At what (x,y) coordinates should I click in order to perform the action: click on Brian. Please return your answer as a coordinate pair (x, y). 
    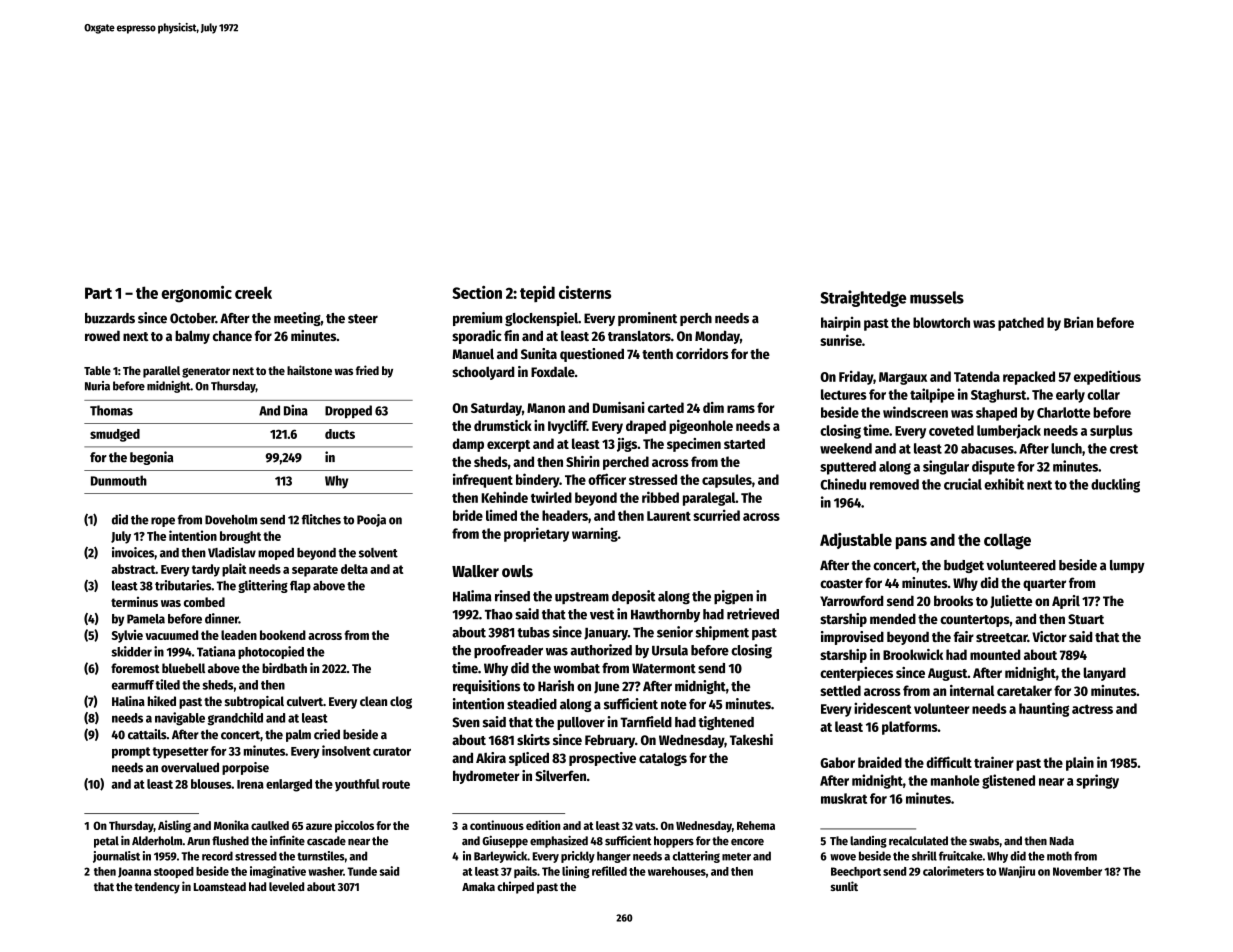
    Looking at the image, I should click on (1078, 322).
